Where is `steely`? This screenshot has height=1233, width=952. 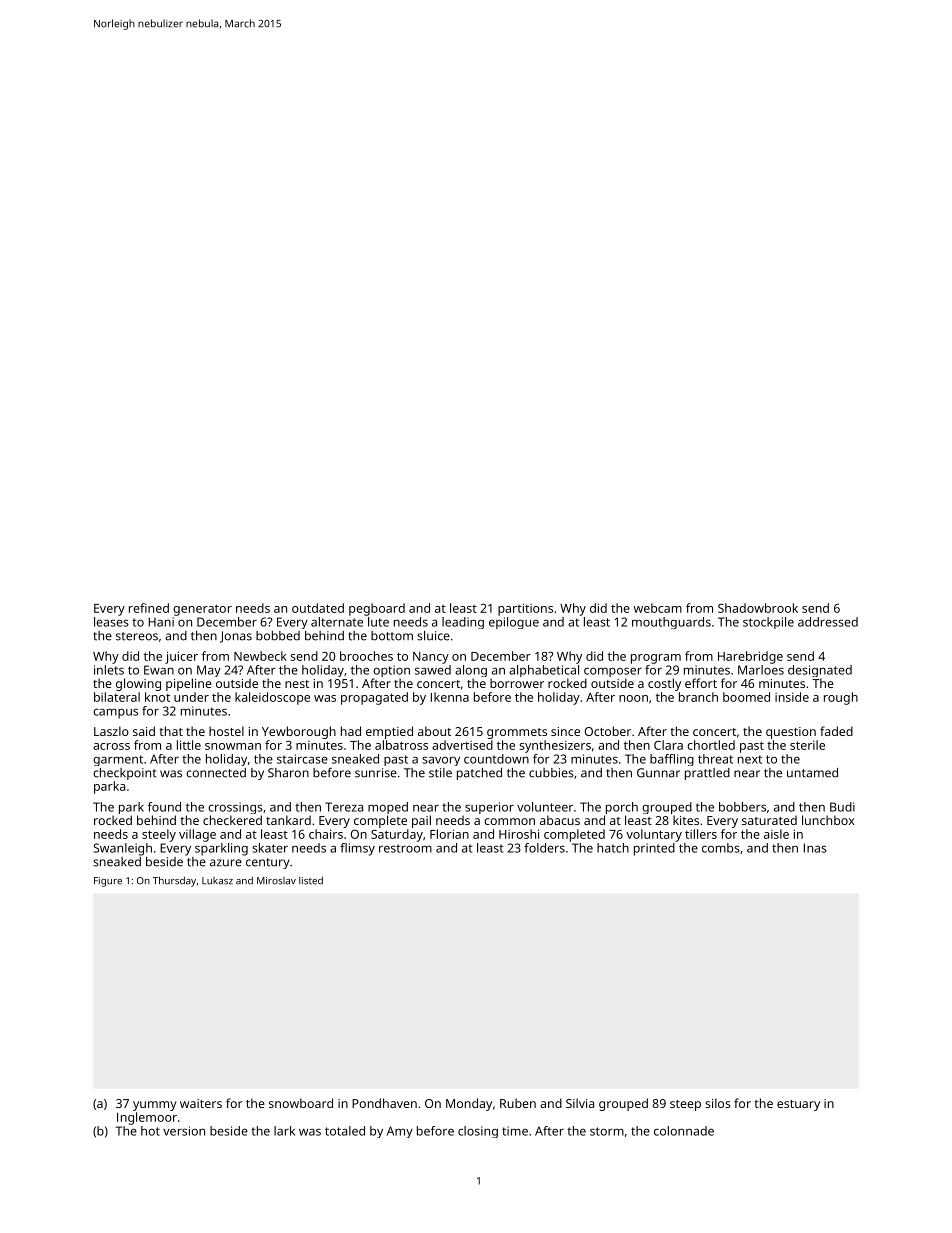
steely is located at coordinates (159, 835).
